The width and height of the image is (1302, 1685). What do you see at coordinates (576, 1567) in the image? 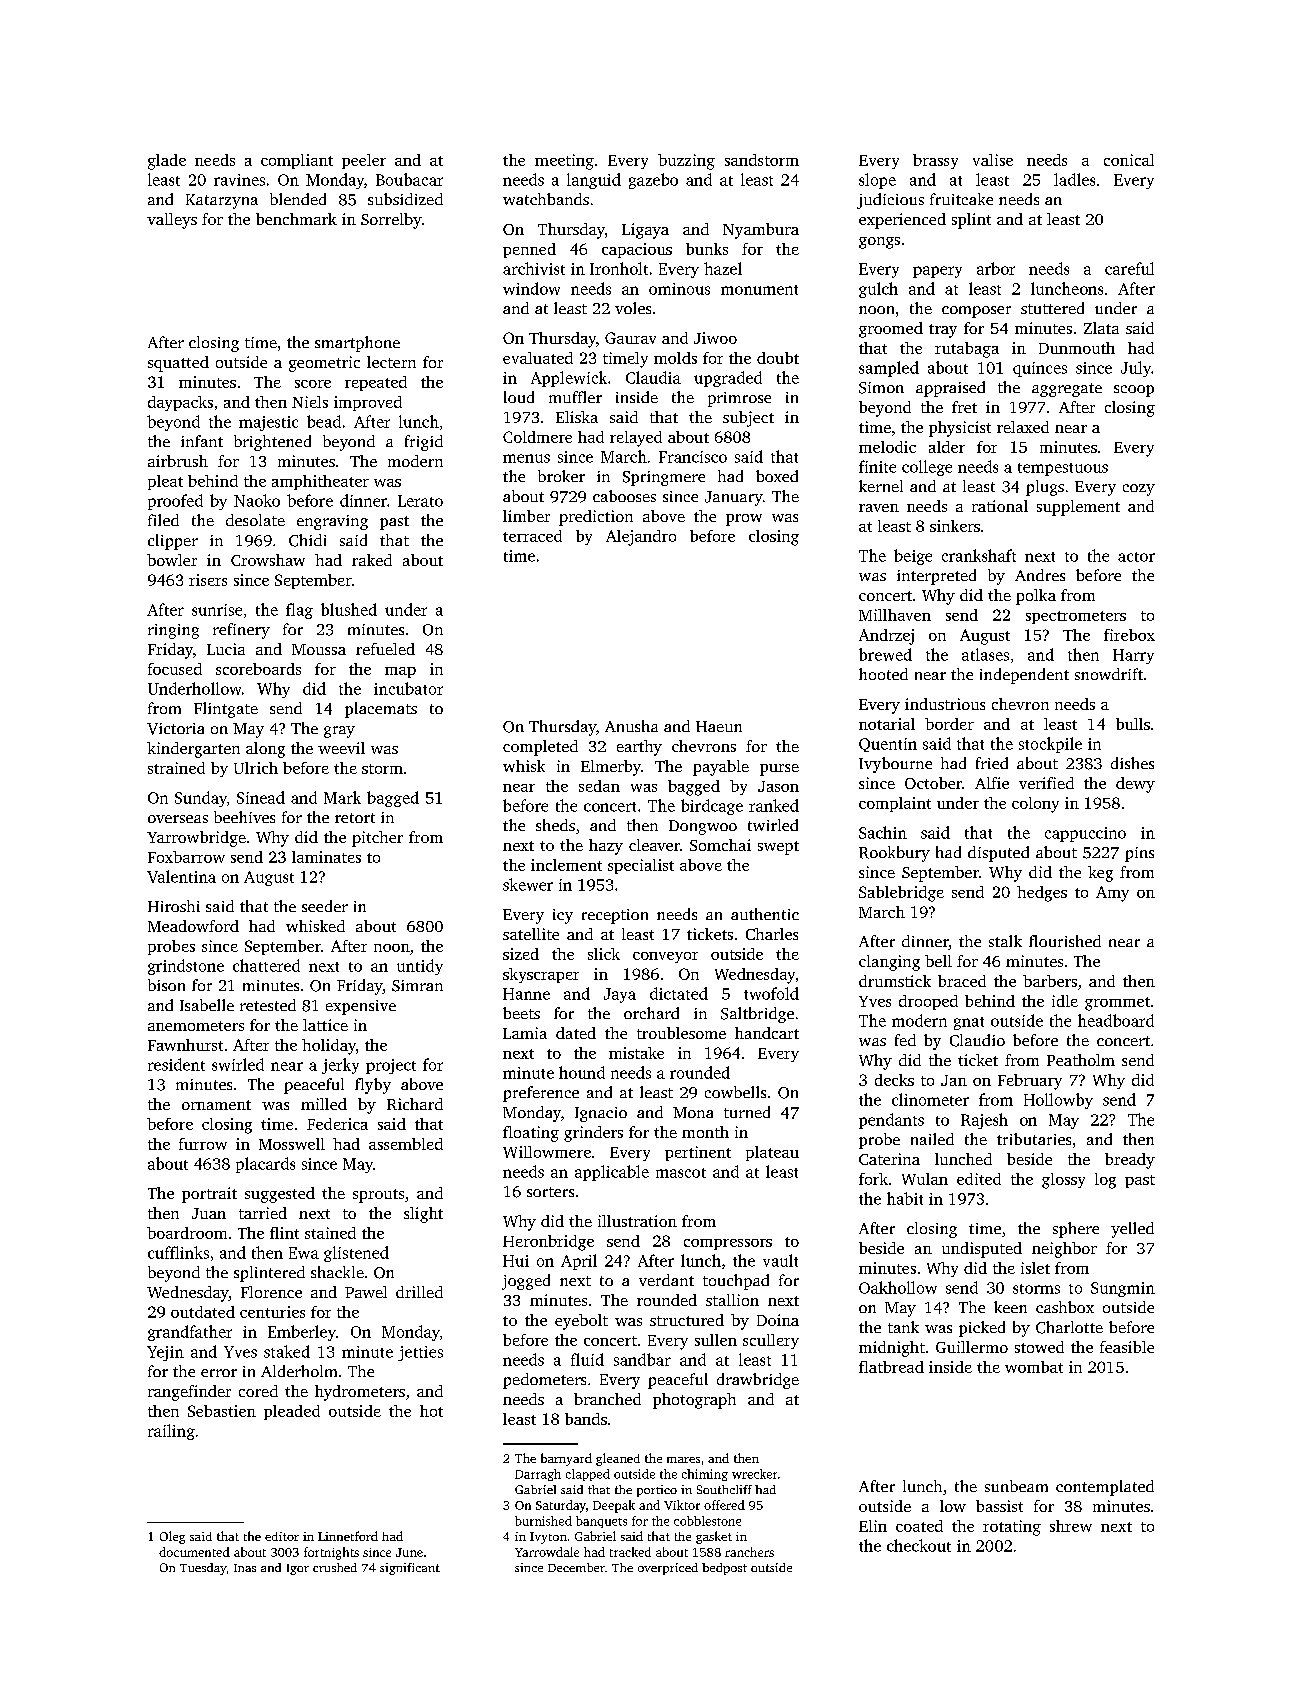
I see `December` at bounding box center [576, 1567].
